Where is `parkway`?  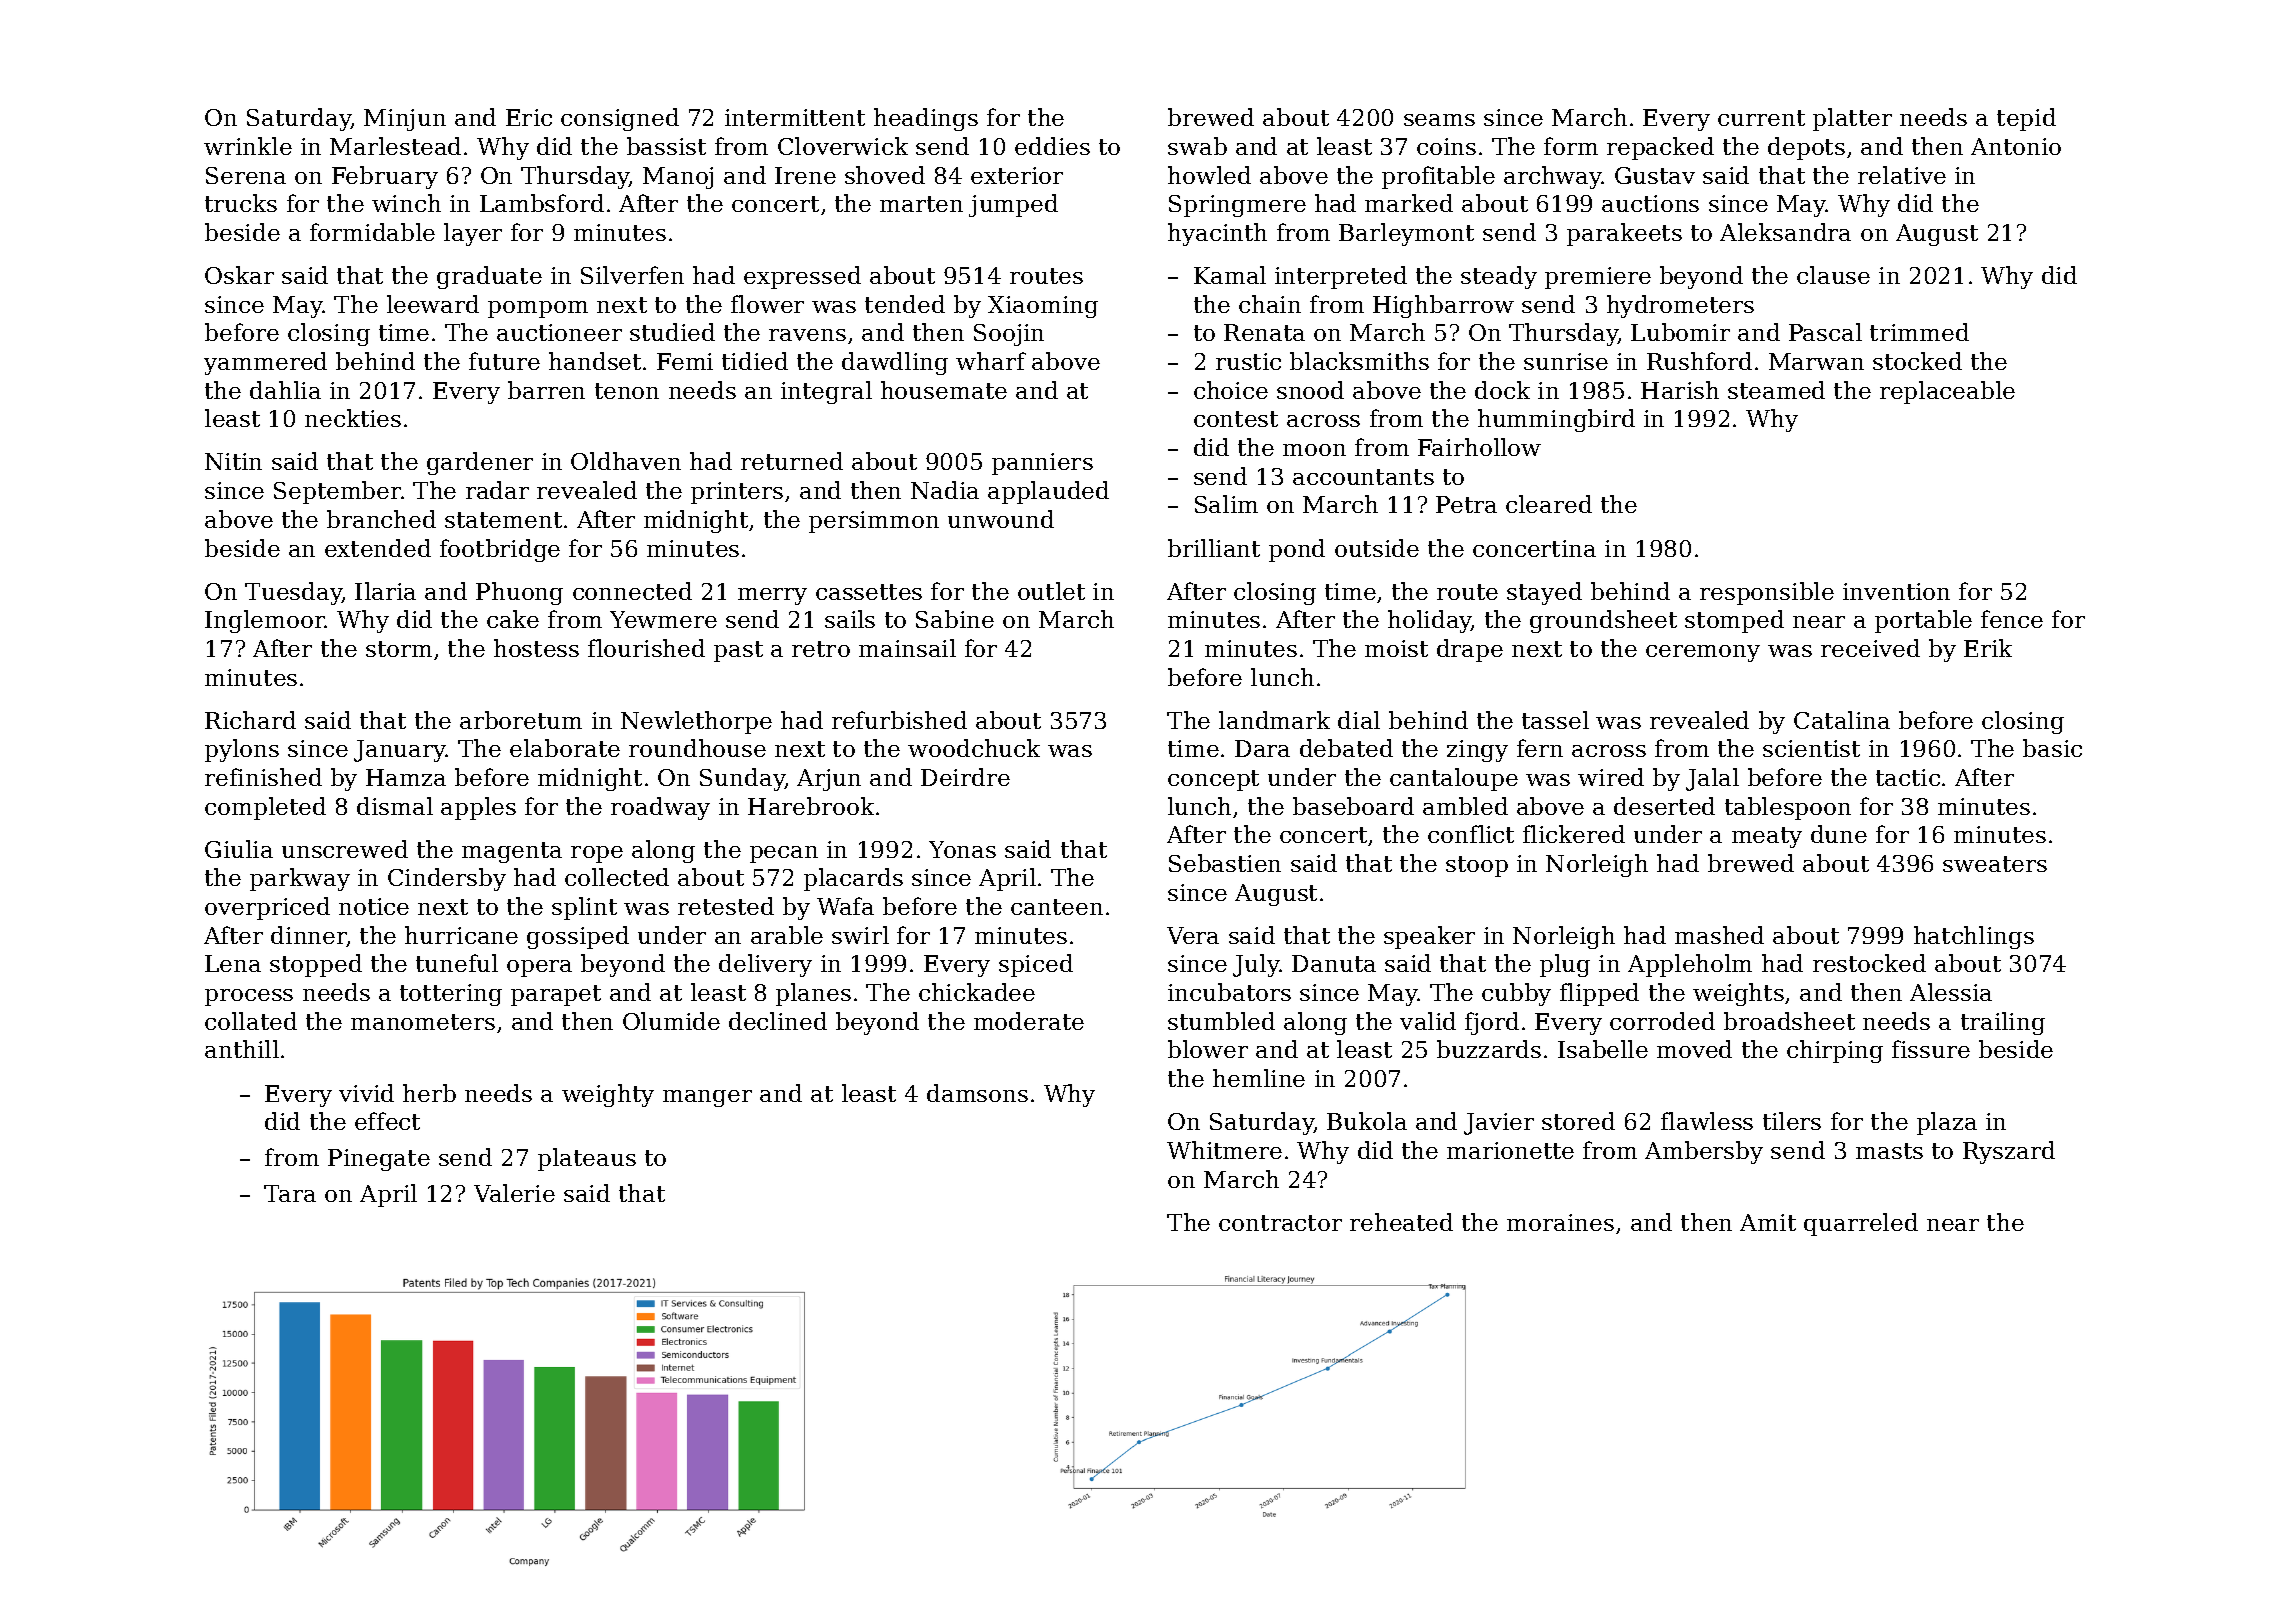
parkway is located at coordinates (300, 879).
